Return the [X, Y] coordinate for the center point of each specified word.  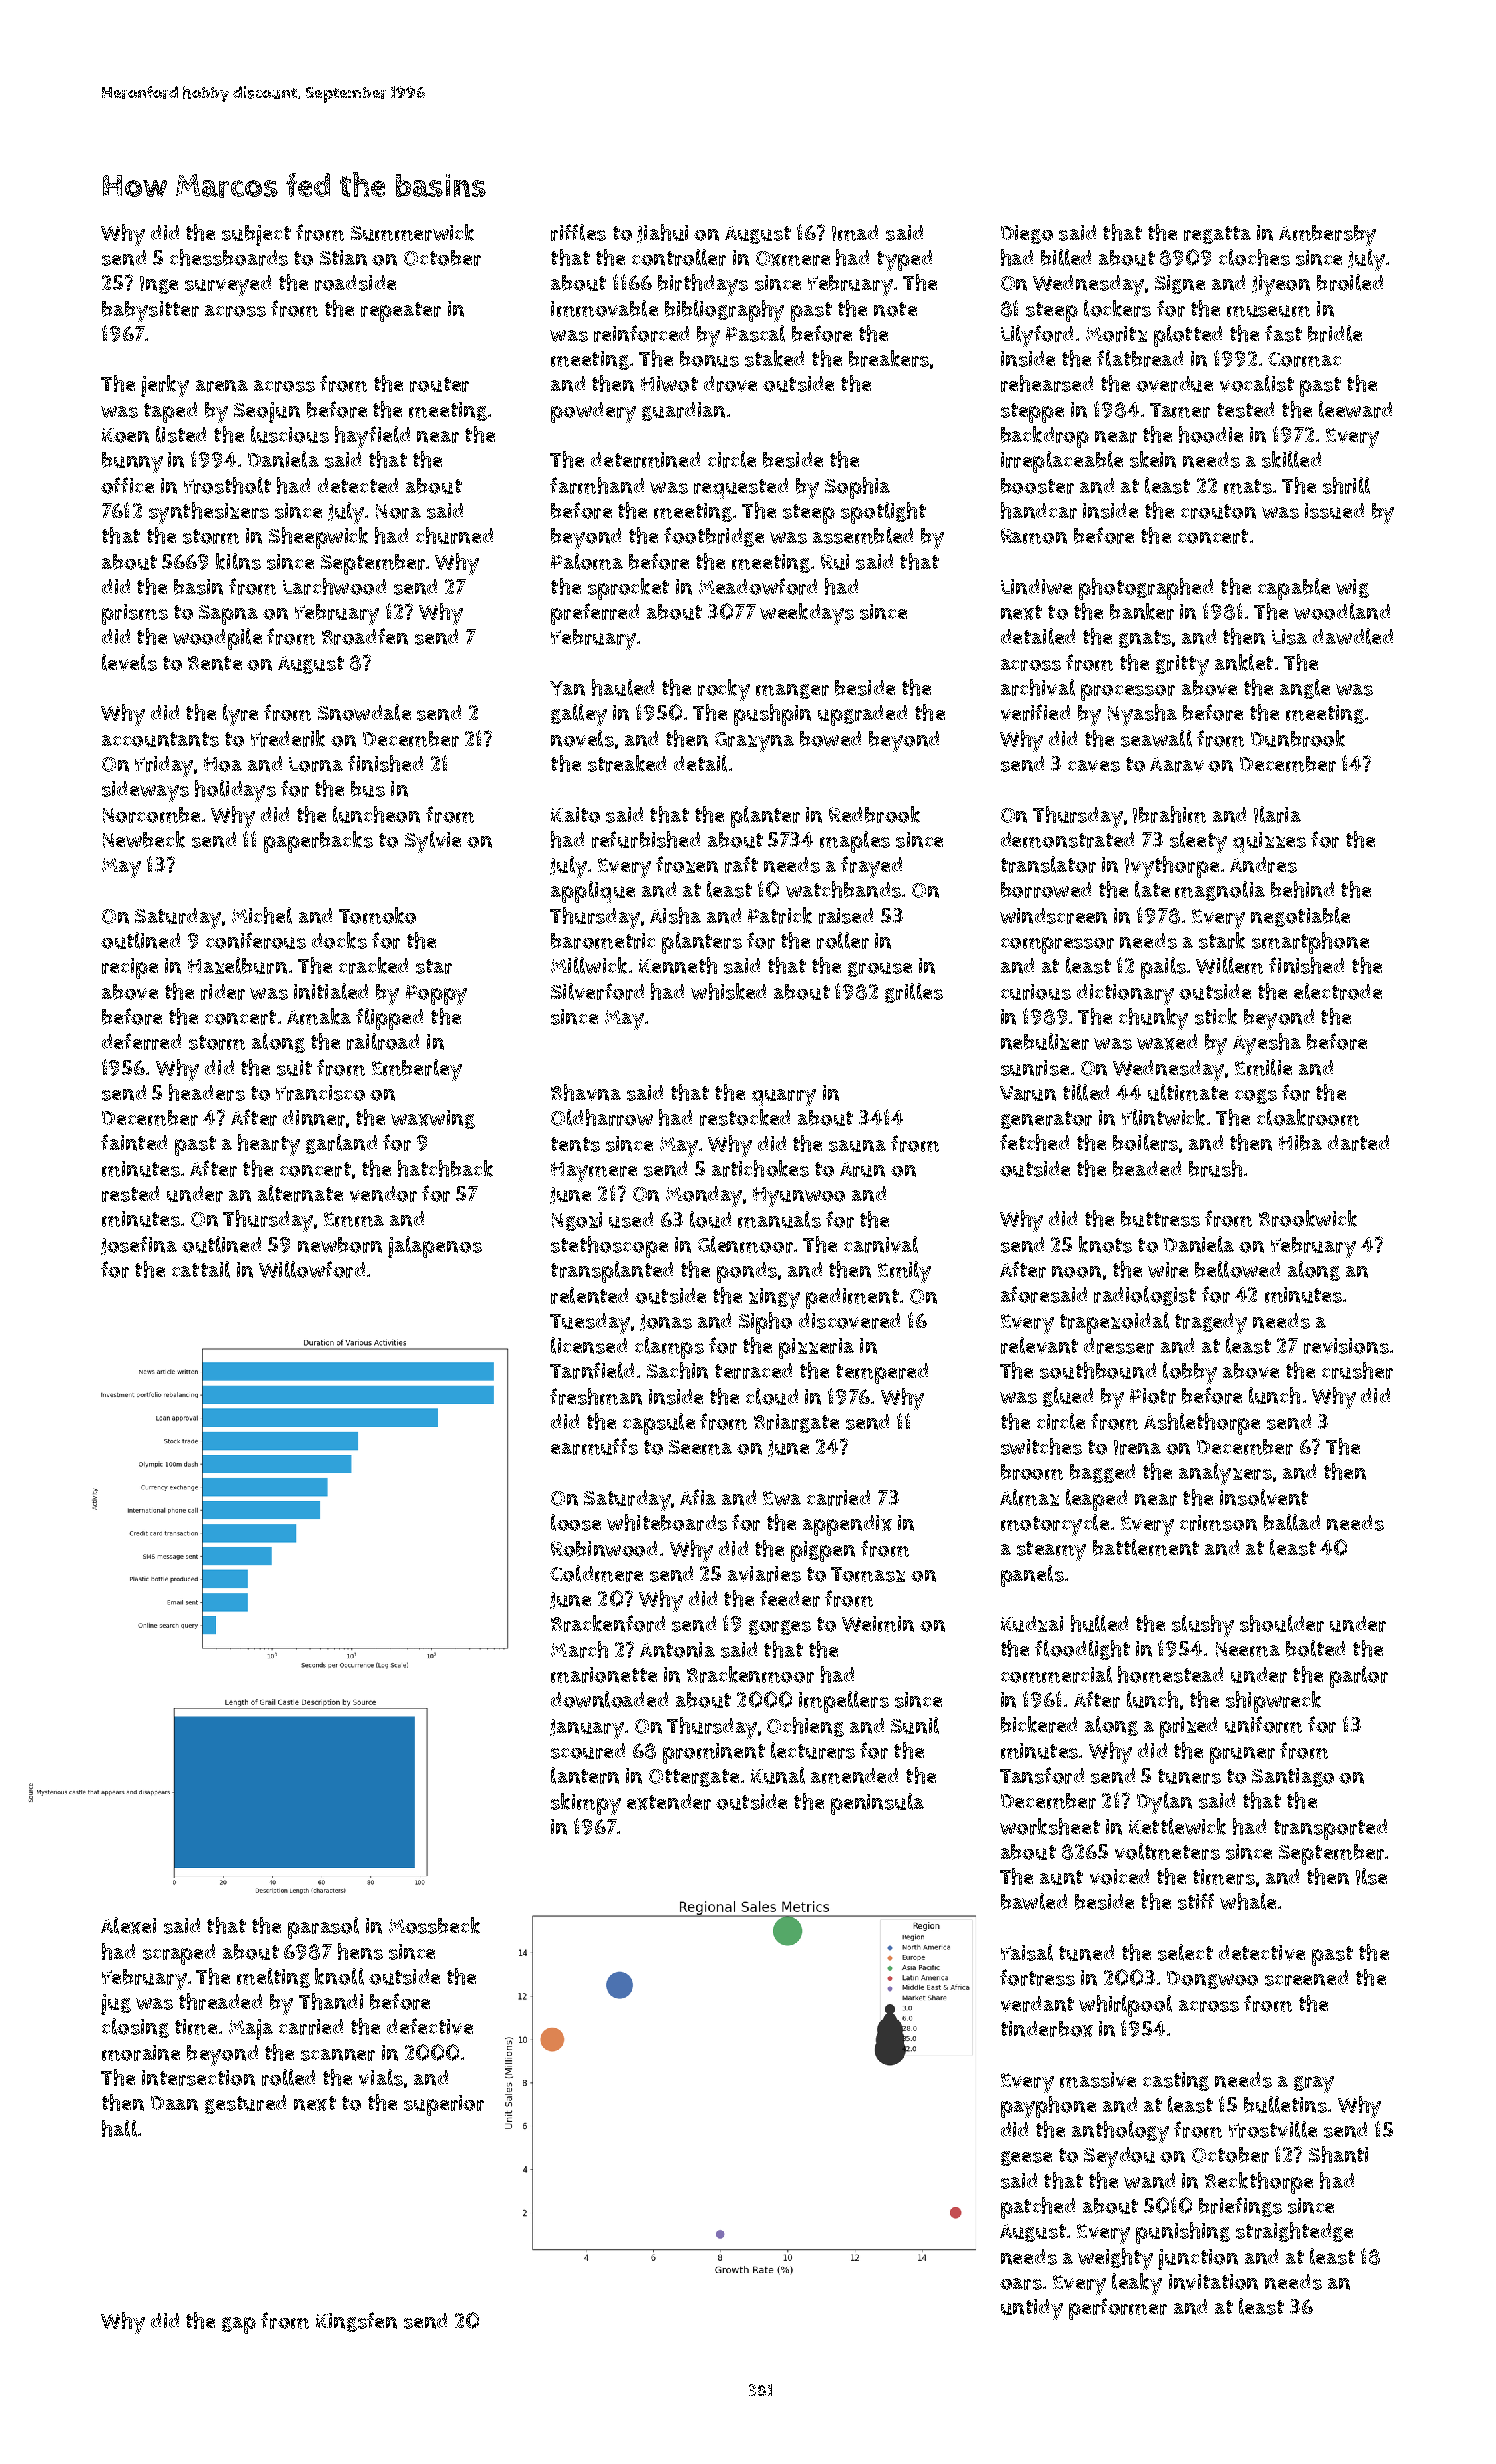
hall [119, 2128]
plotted [1188, 336]
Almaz [1029, 1497]
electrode [1338, 991]
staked [774, 358]
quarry [784, 1097]
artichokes [760, 1168]
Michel [262, 915]
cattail [201, 1269]
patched [1038, 2208]
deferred [141, 1041]
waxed [1167, 1042]
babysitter [150, 311]
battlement [1146, 1547]
